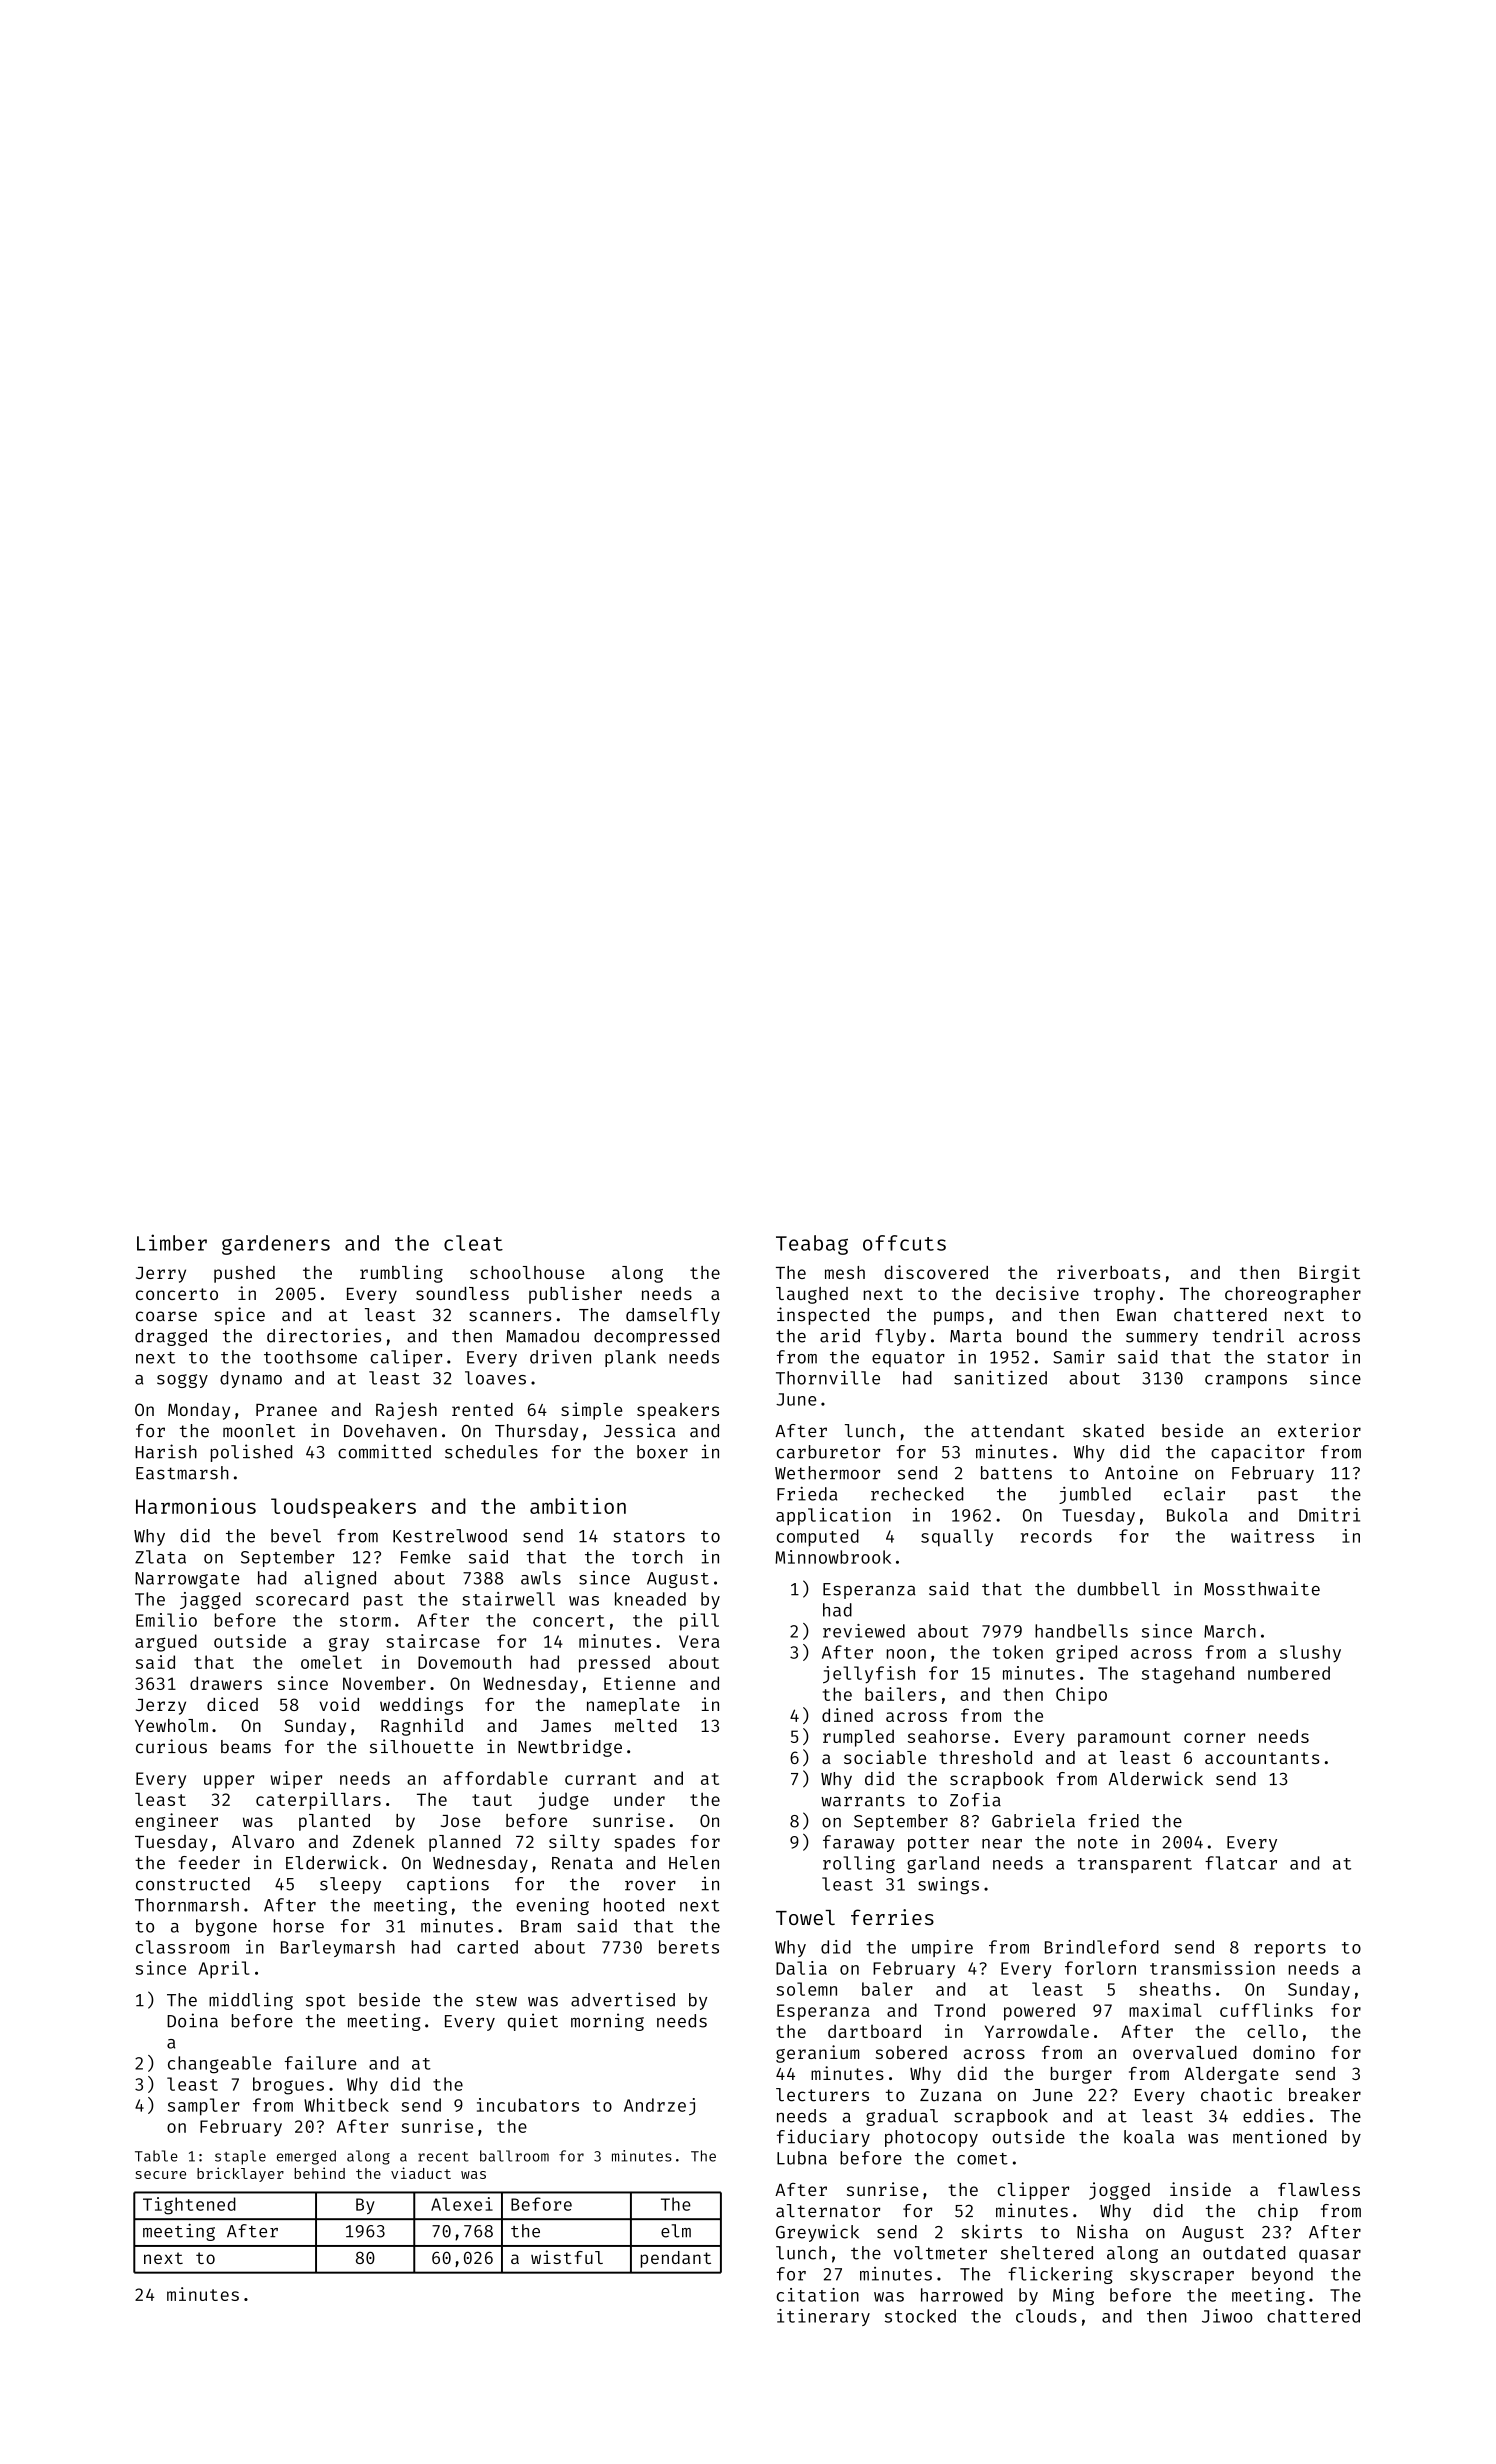  I want to click on sleepy, so click(350, 1885).
